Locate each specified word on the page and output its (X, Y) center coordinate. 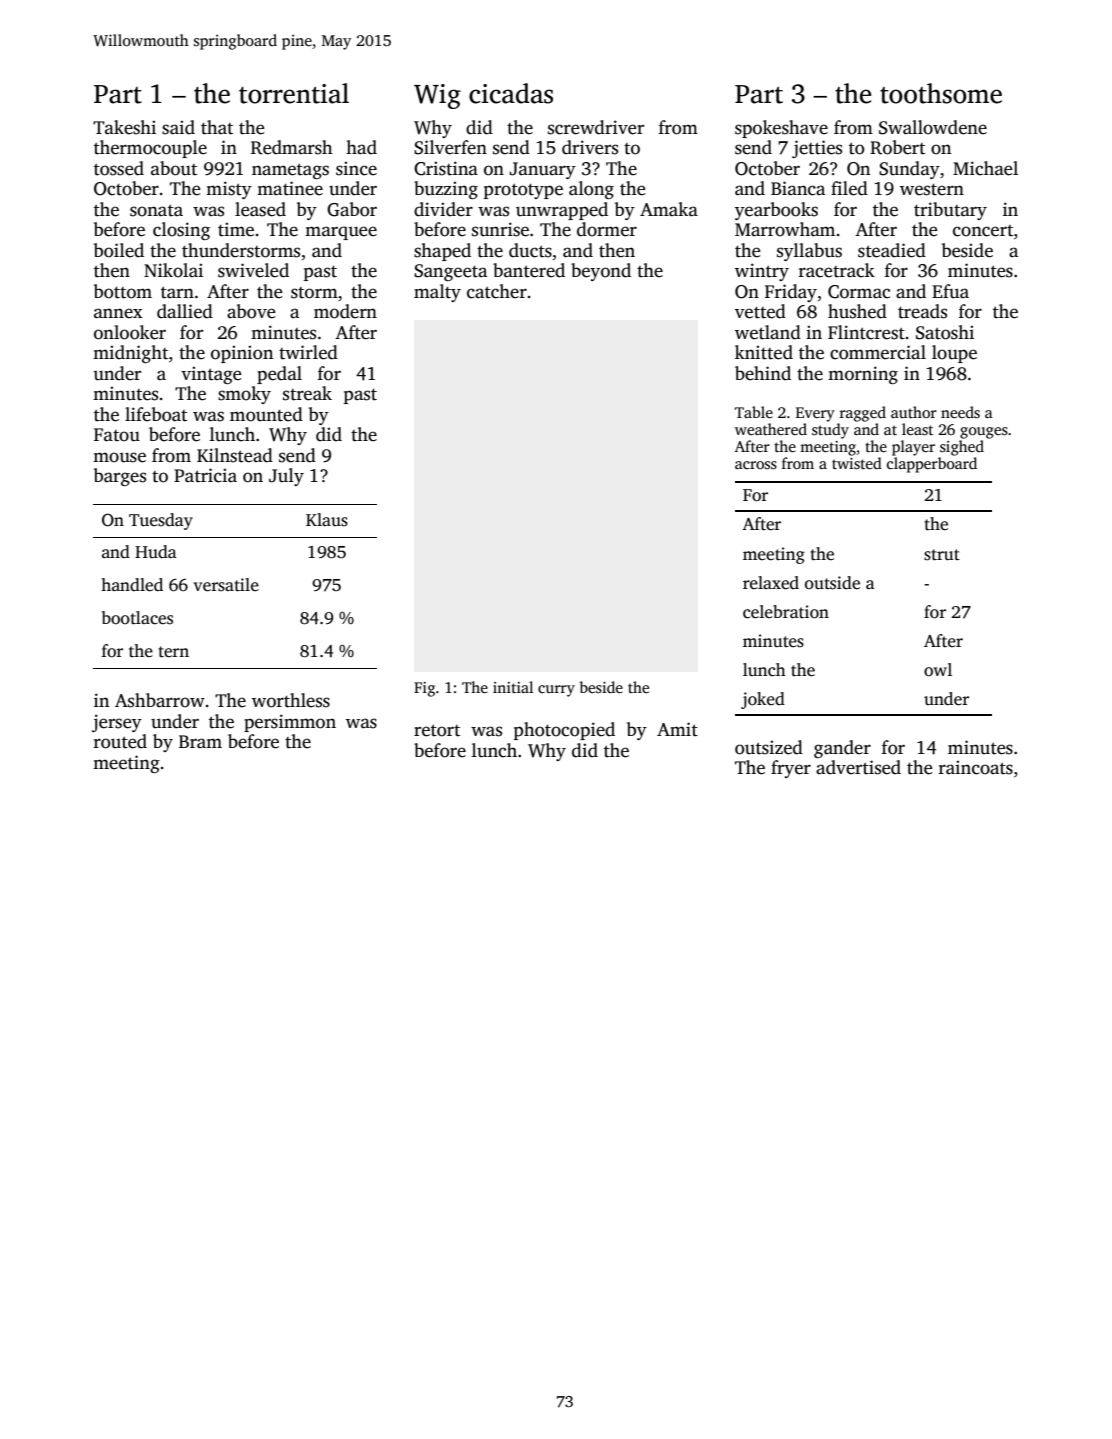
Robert (897, 147)
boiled (119, 250)
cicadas (511, 93)
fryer (791, 769)
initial (513, 687)
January (542, 170)
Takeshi (124, 127)
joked (763, 700)
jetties (817, 149)
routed (120, 741)
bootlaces (137, 618)
